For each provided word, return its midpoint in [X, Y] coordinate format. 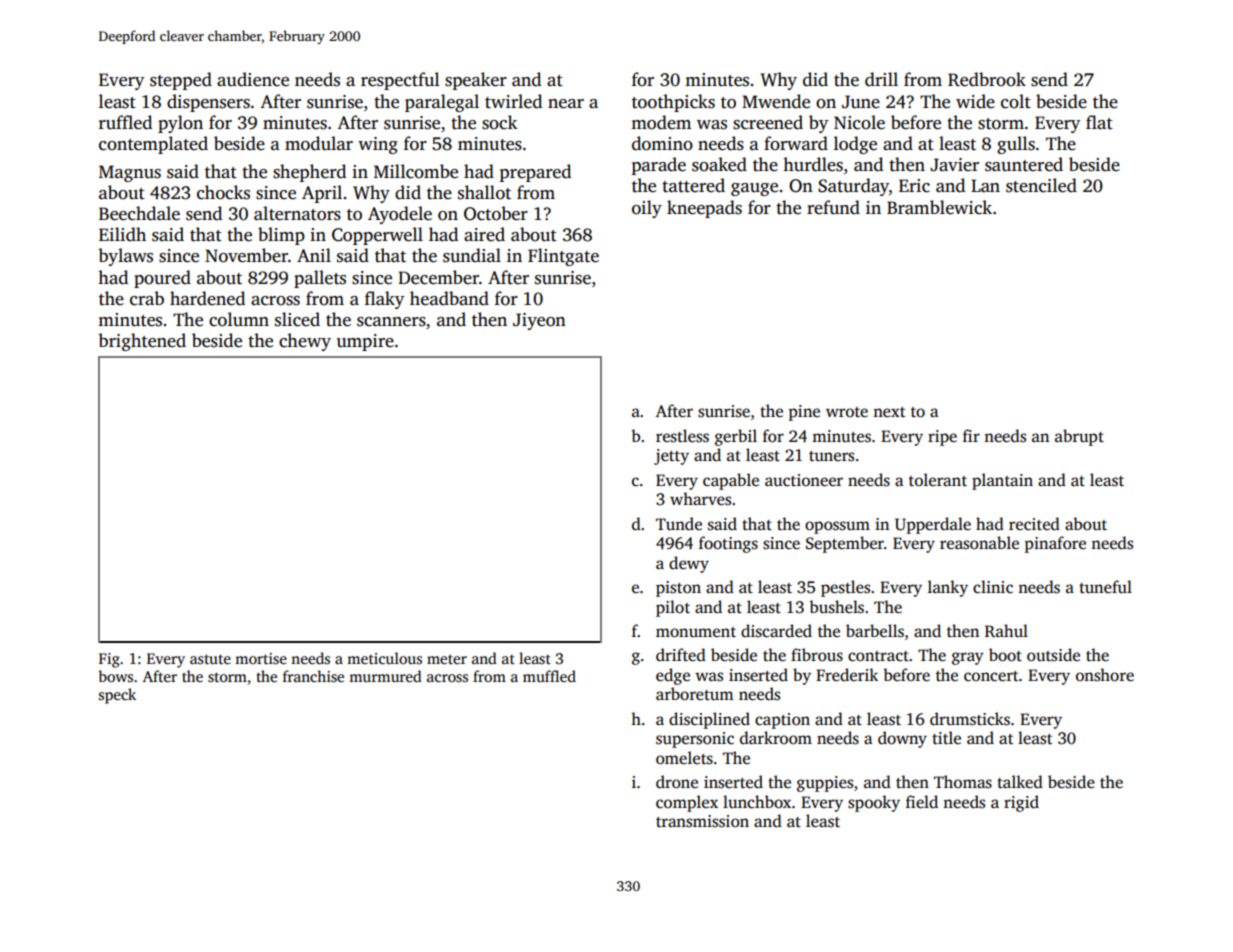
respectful [400, 81]
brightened [142, 342]
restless [682, 436]
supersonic [695, 740]
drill [881, 79]
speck [117, 696]
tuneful [1105, 587]
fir [971, 435]
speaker [476, 81]
